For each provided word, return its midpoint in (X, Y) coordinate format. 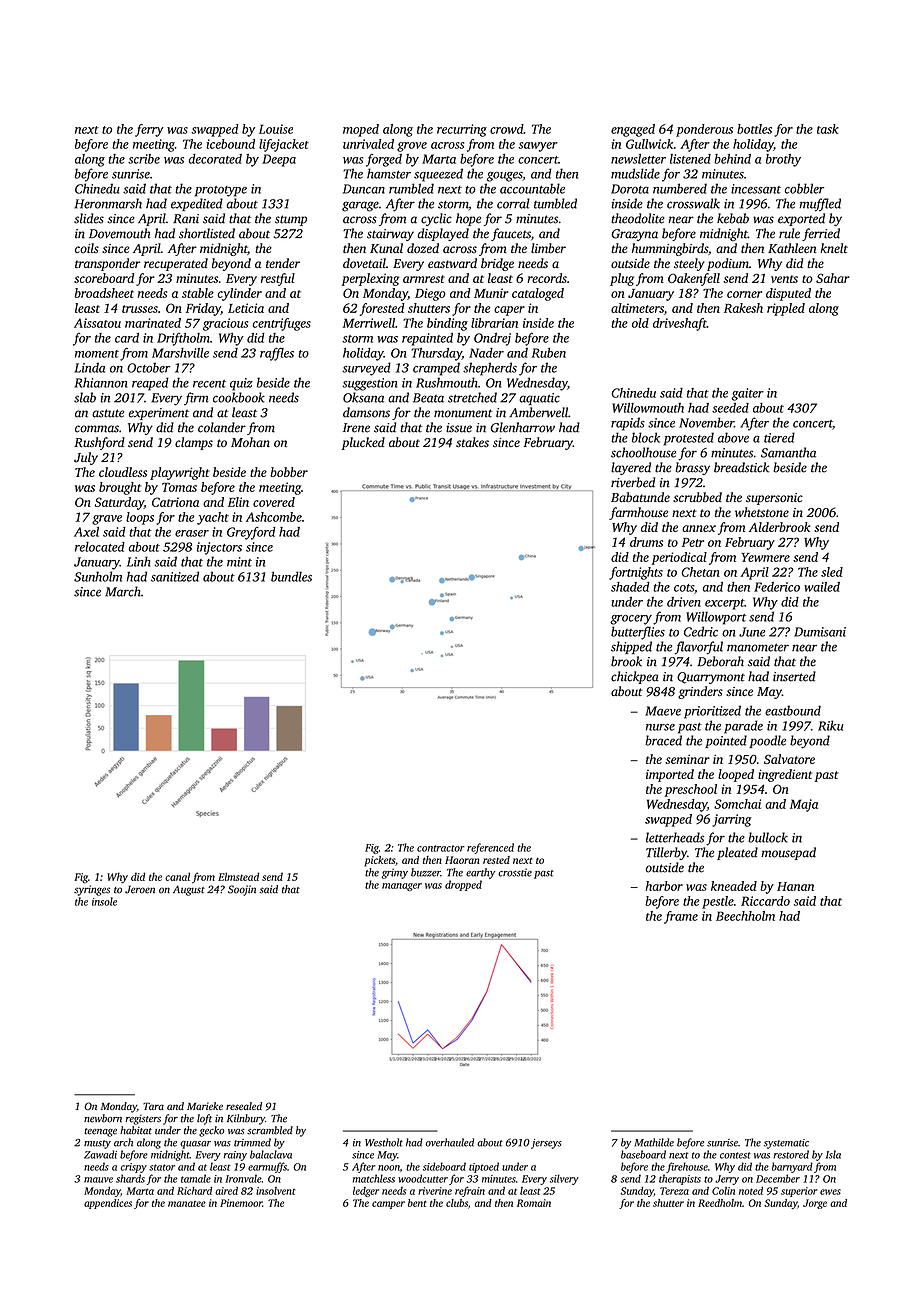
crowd (507, 129)
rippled (786, 309)
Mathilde (654, 1142)
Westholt (384, 1142)
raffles (277, 354)
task (828, 129)
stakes (472, 442)
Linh (139, 561)
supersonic (774, 499)
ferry (149, 130)
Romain (534, 1203)
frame (681, 917)
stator (162, 1167)
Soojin (242, 890)
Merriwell (369, 323)
